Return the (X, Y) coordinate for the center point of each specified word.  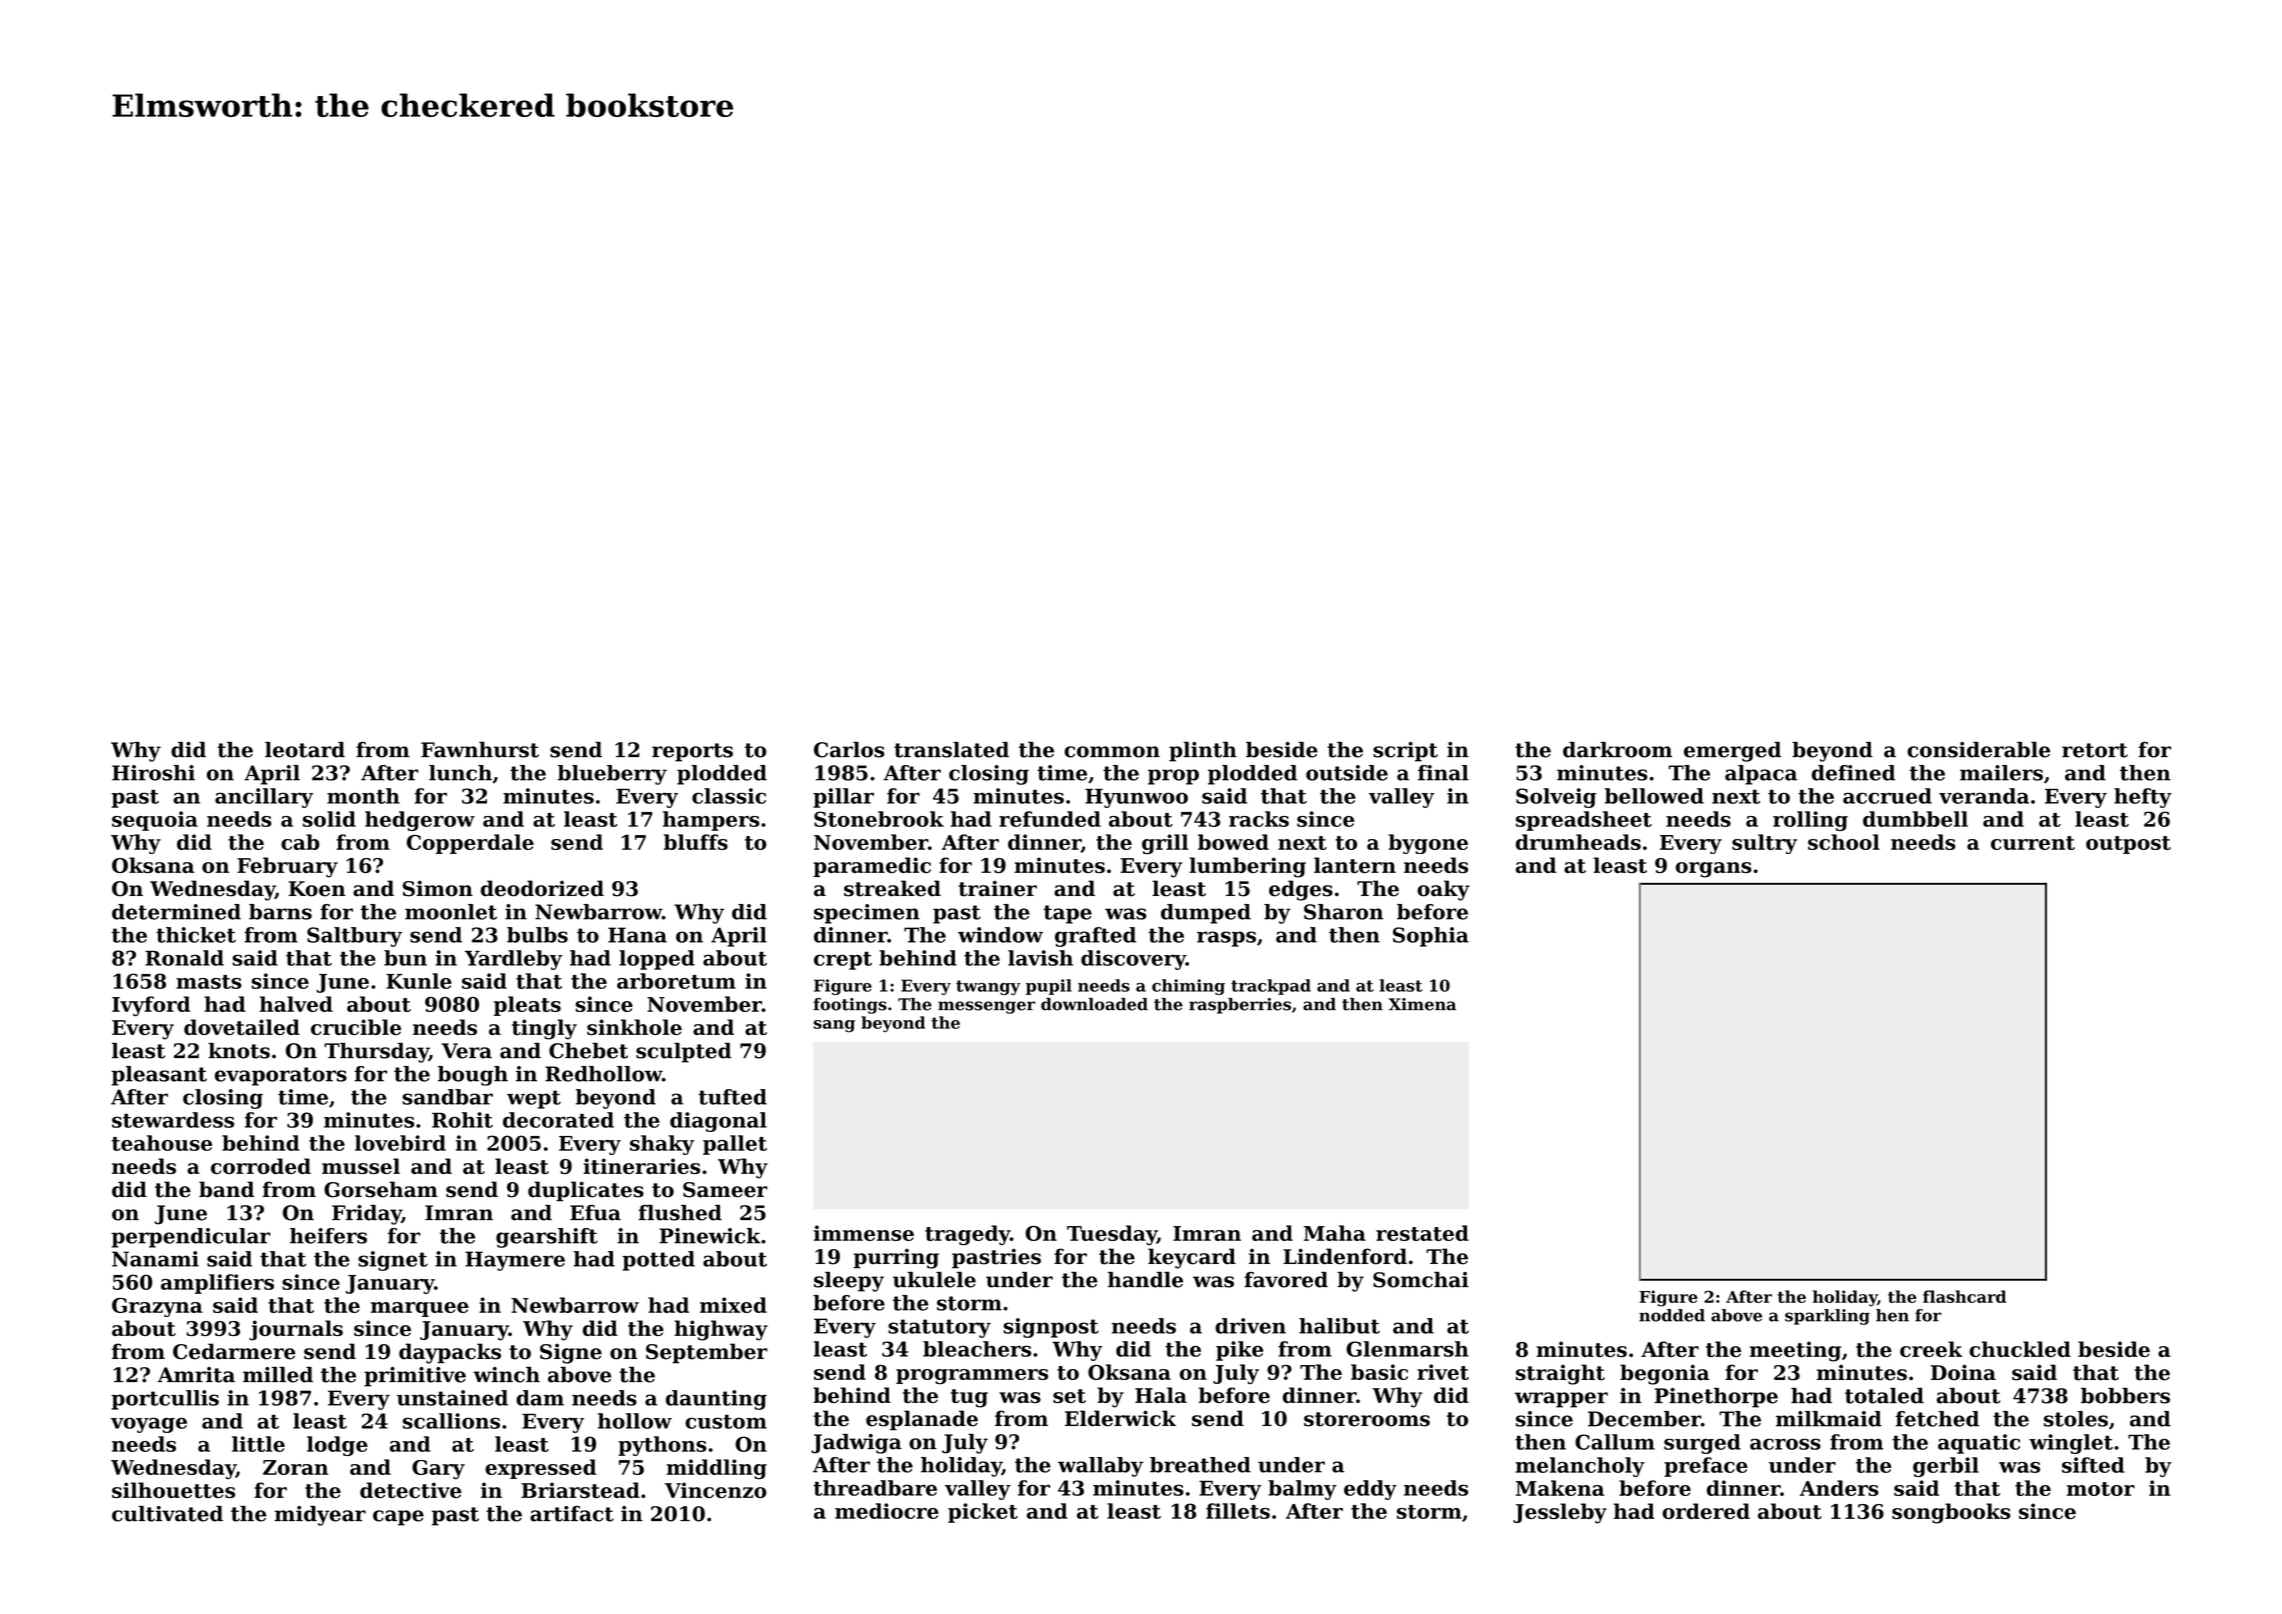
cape (398, 1518)
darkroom (1617, 750)
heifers (328, 1236)
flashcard (1964, 1296)
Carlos (849, 750)
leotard (305, 750)
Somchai (1421, 1280)
